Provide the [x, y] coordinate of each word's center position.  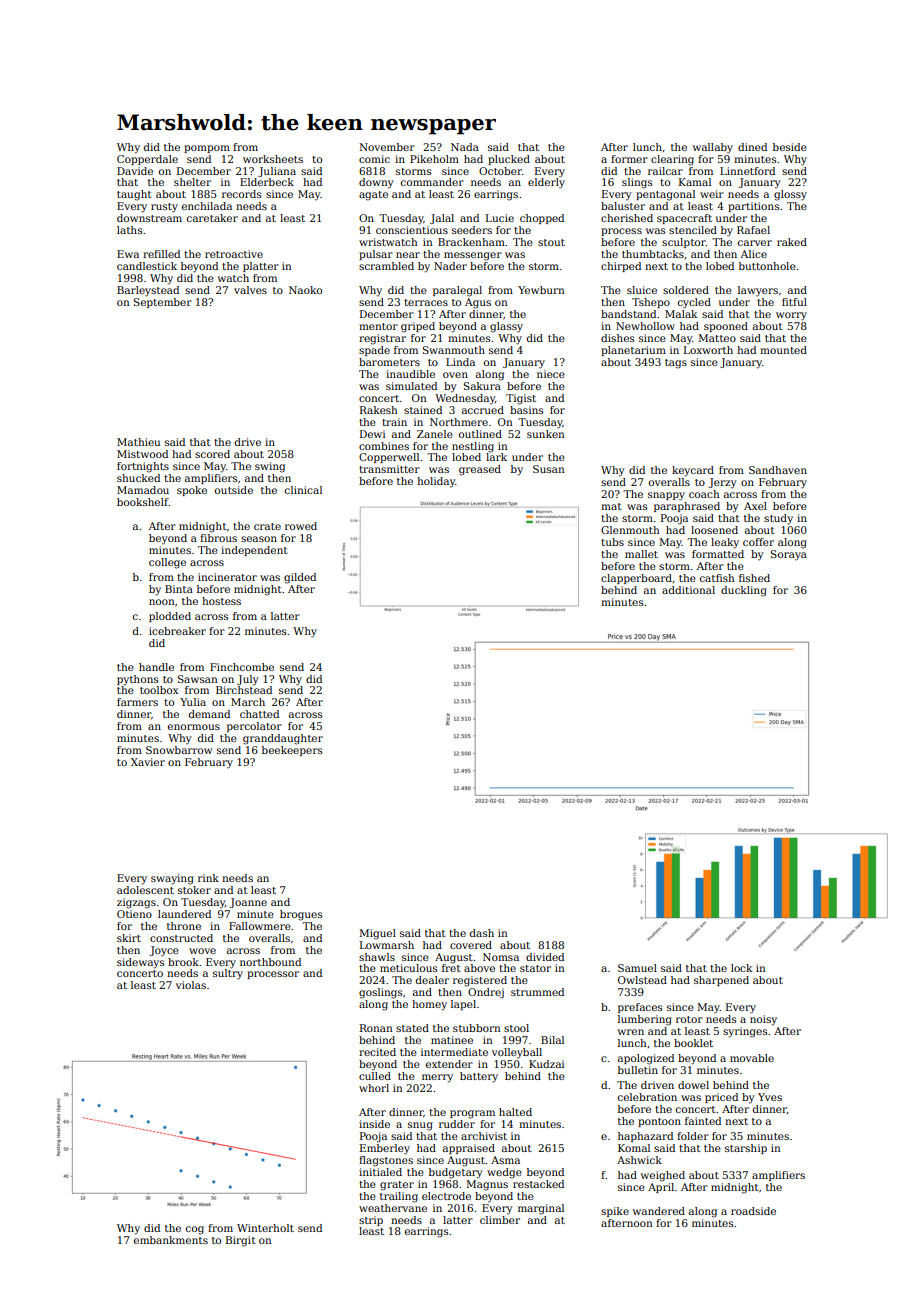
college [167, 563]
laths [129, 230]
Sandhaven [778, 470]
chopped [542, 219]
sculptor [684, 243]
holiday [436, 482]
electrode [446, 1196]
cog [195, 1230]
